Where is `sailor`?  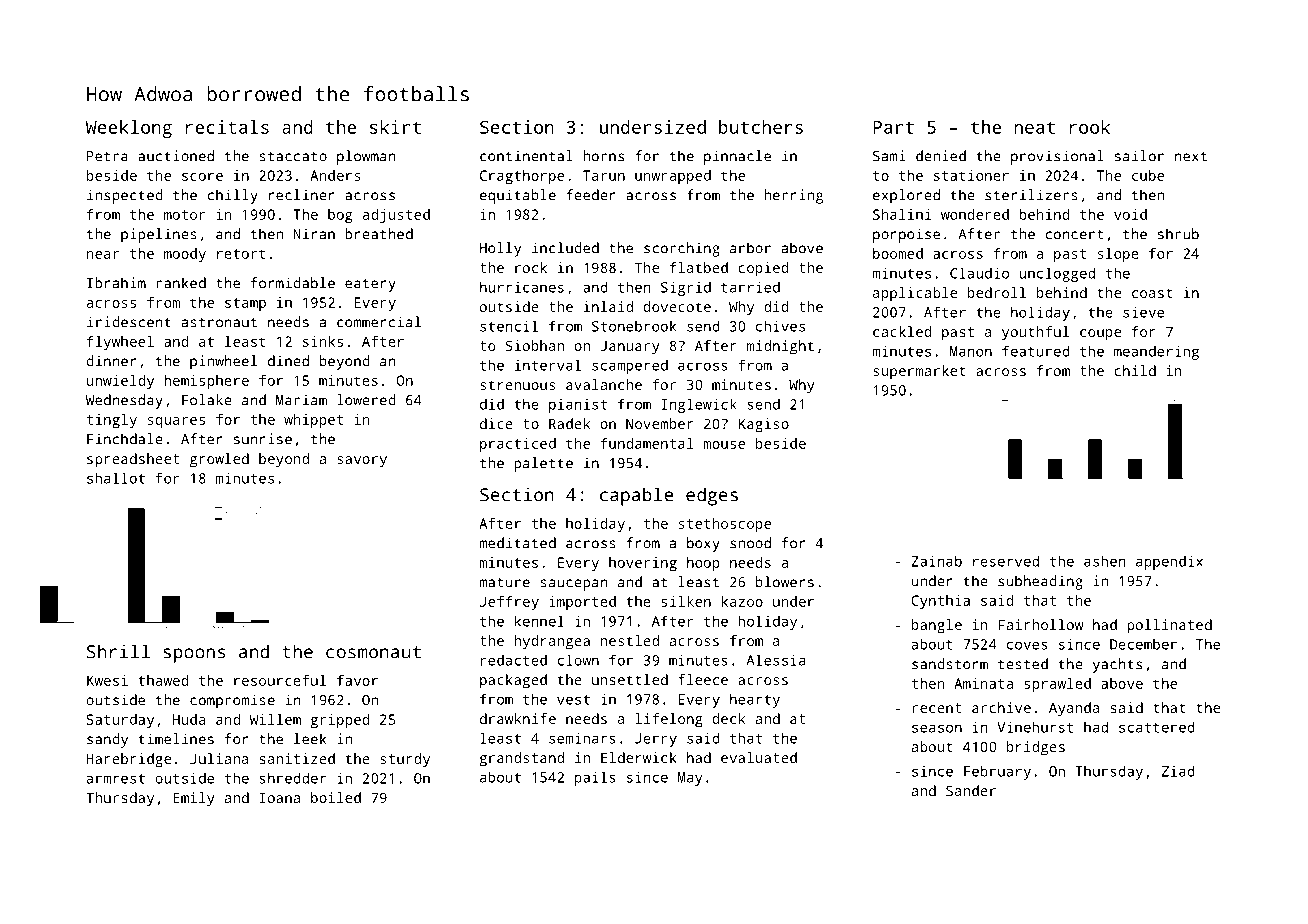
sailor is located at coordinates (1139, 156).
